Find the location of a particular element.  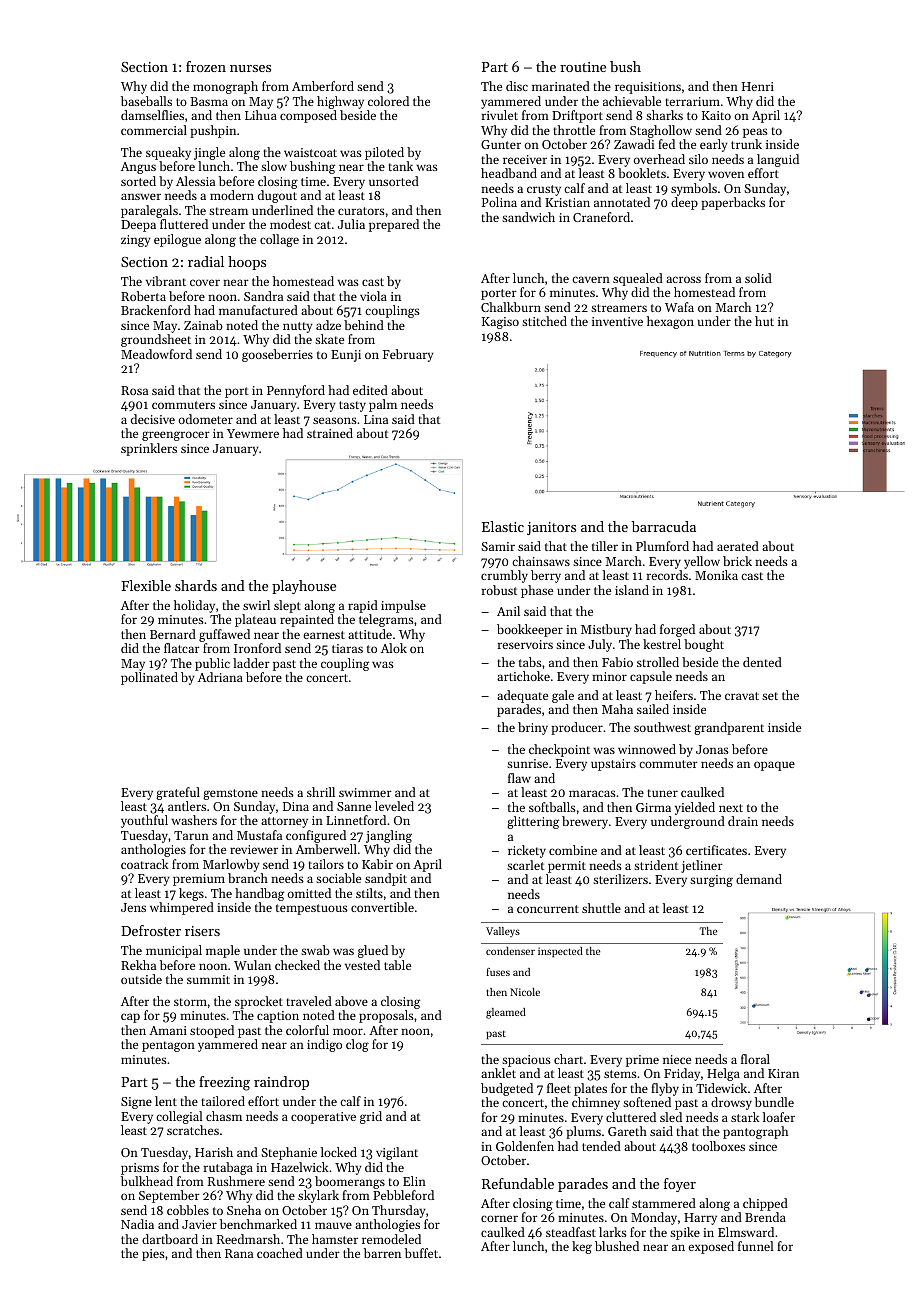

pentagon is located at coordinates (168, 1046).
